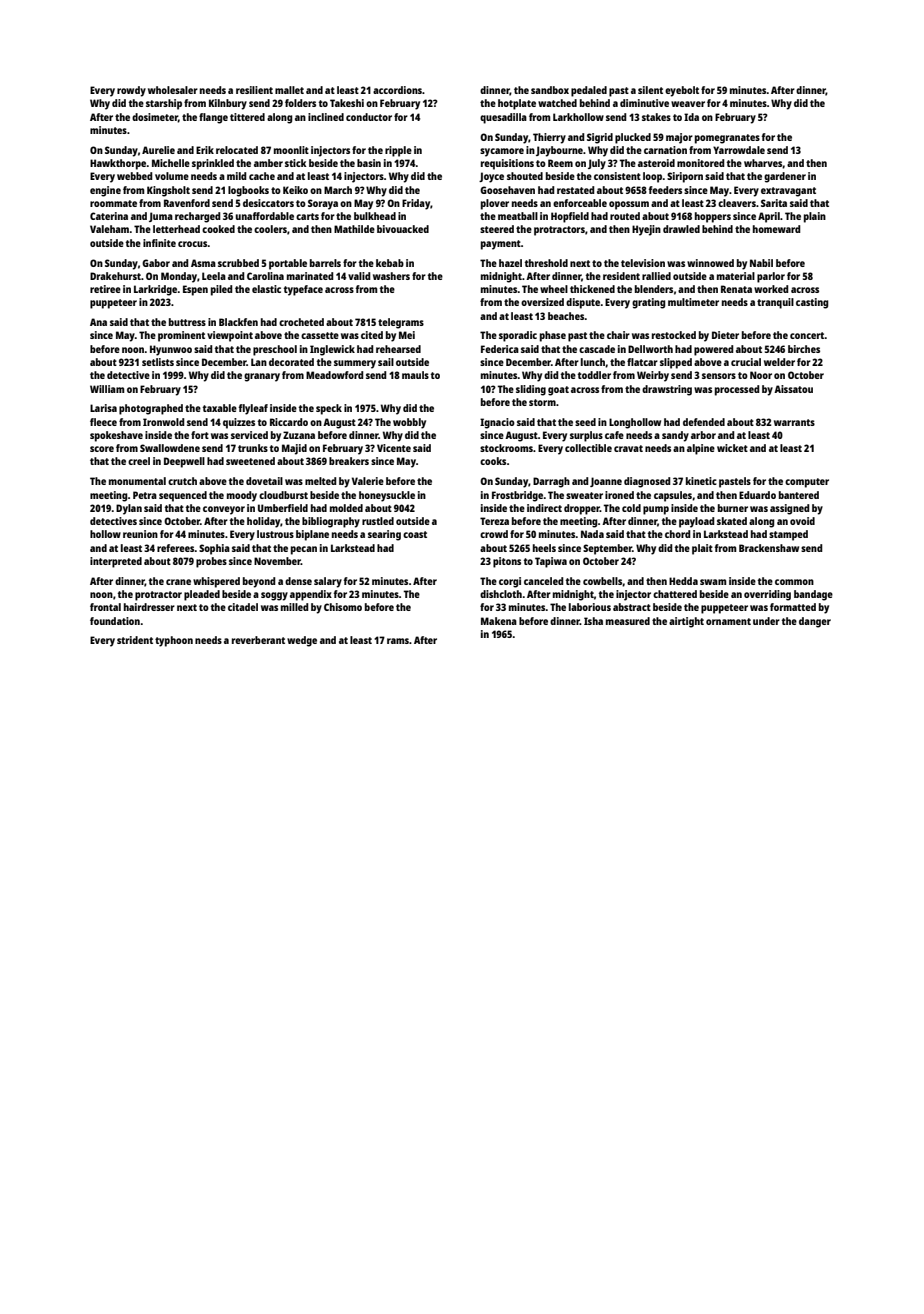 This image has height=1314, width=924. What do you see at coordinates (171, 163) in the image?
I see `Michelle` at bounding box center [171, 163].
